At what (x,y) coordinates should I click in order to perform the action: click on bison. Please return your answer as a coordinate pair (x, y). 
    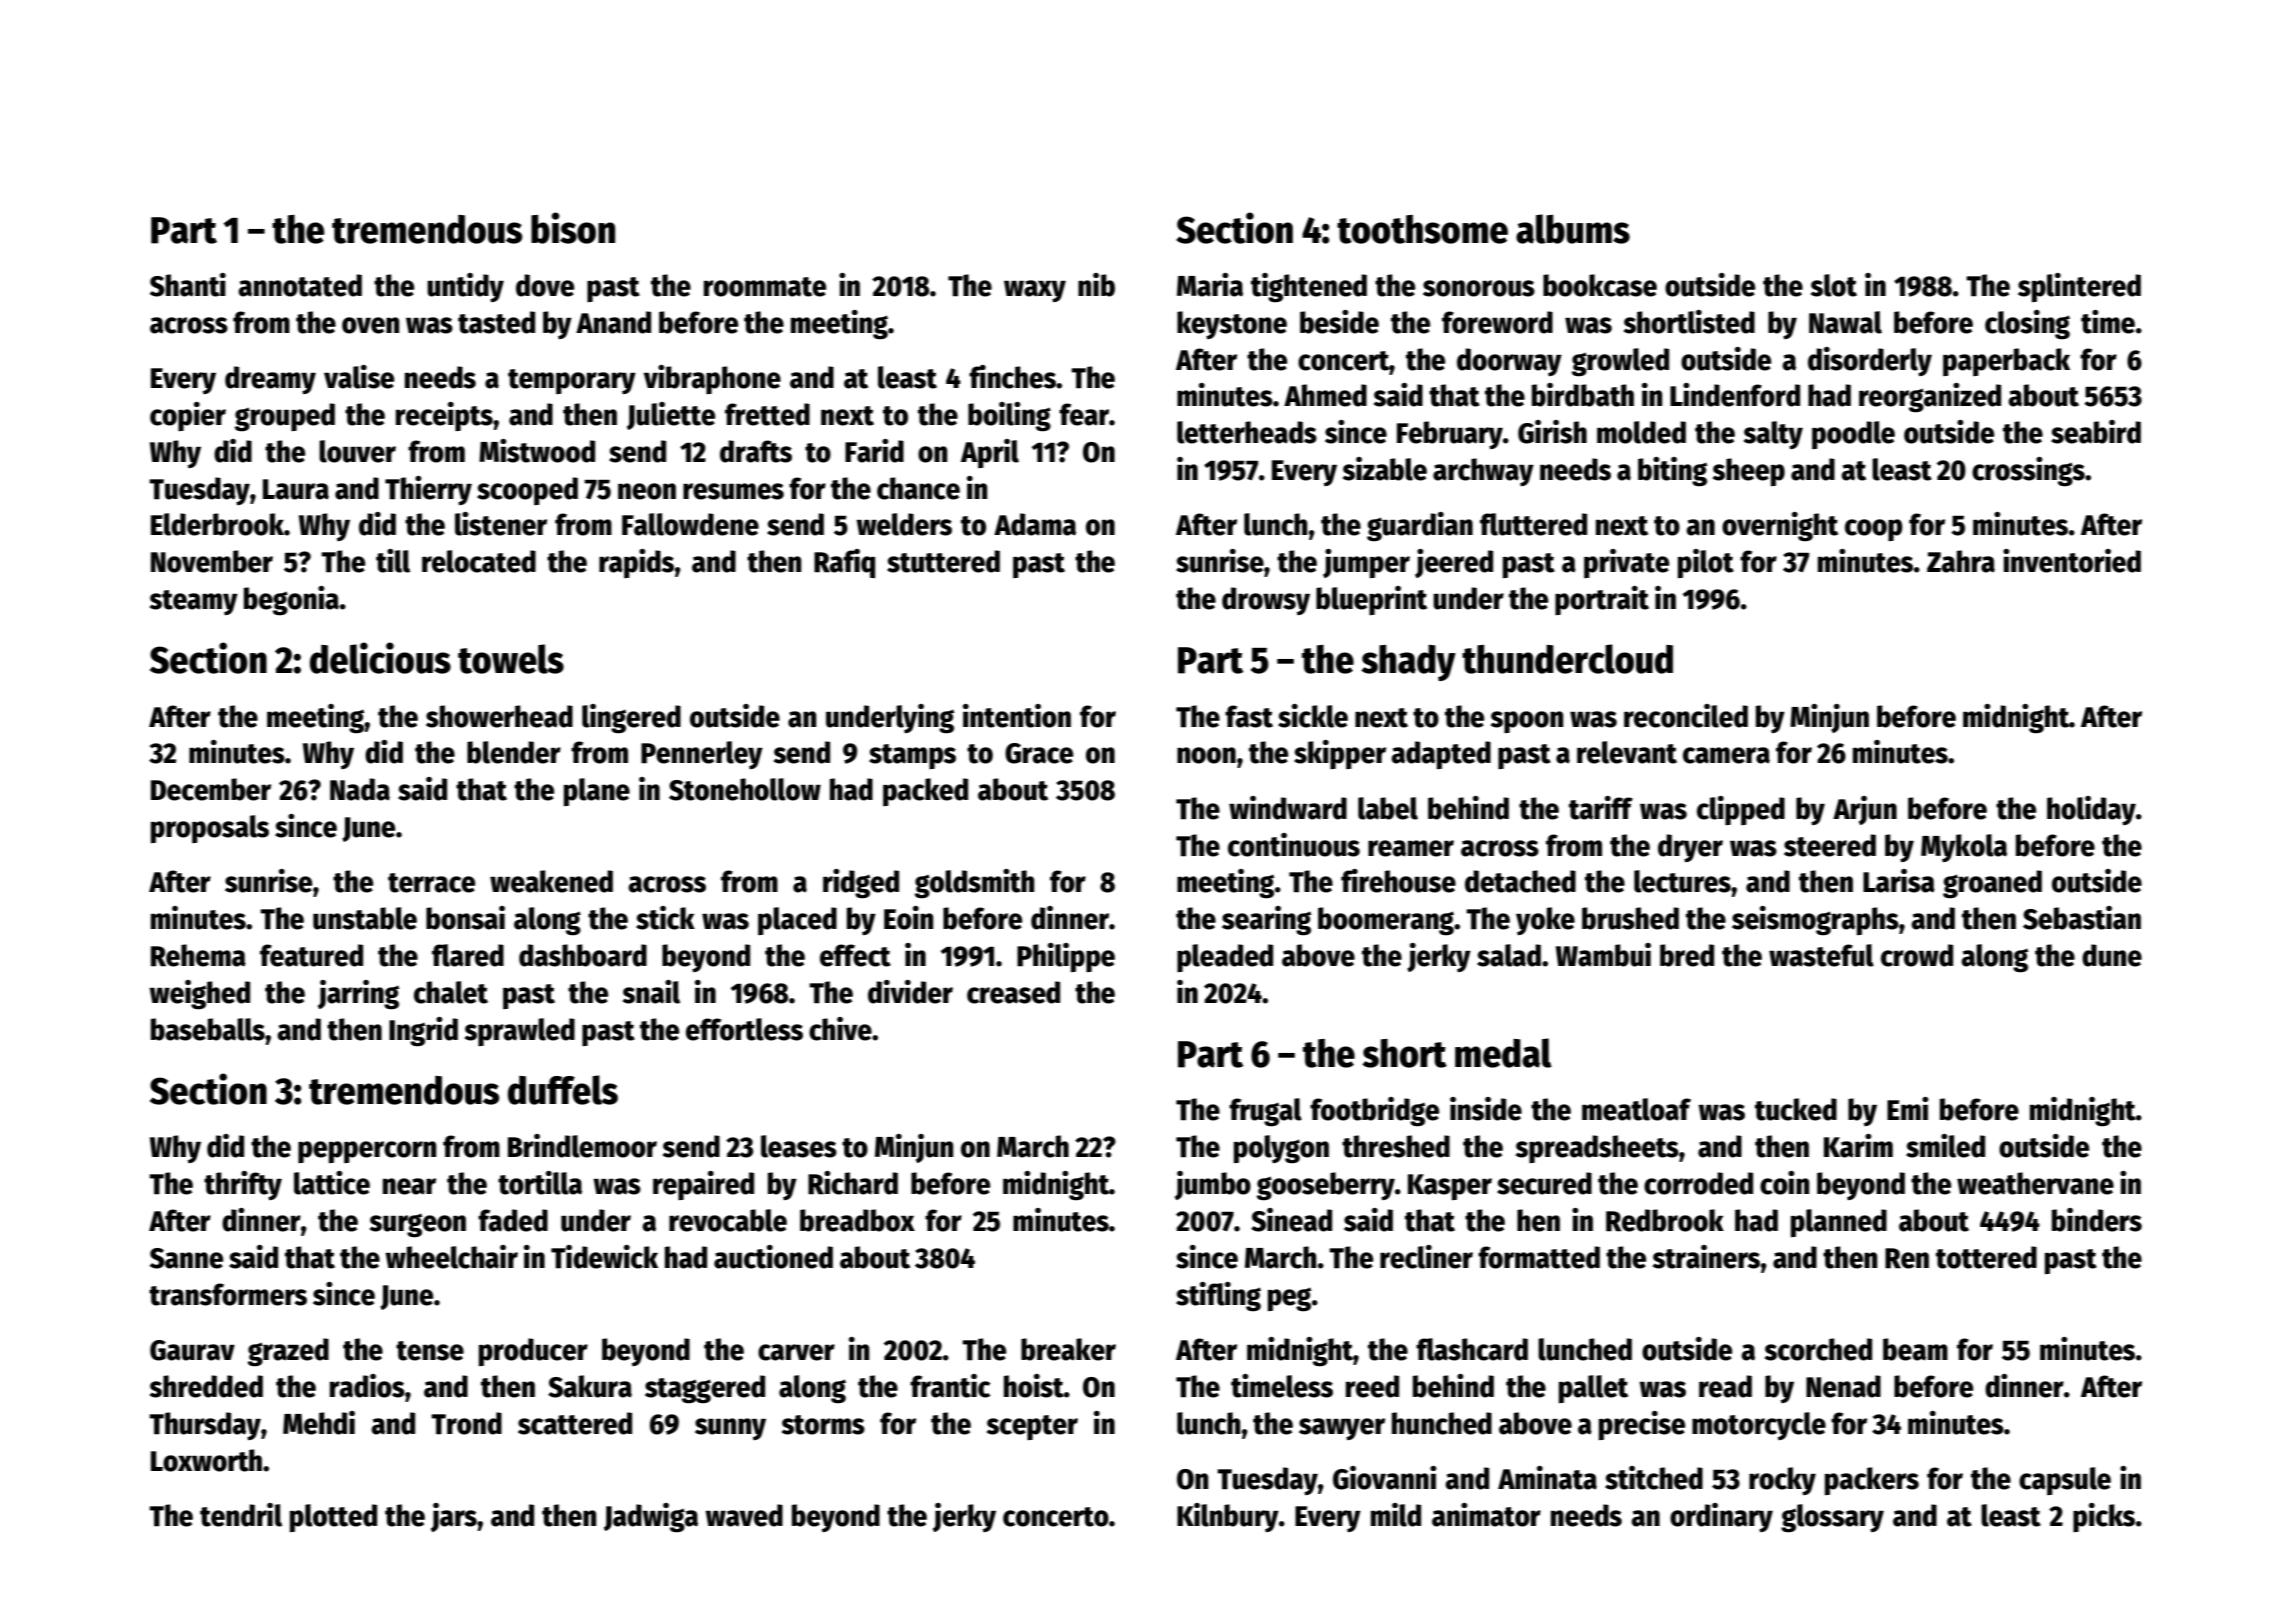
    Looking at the image, I should click on (573, 228).
